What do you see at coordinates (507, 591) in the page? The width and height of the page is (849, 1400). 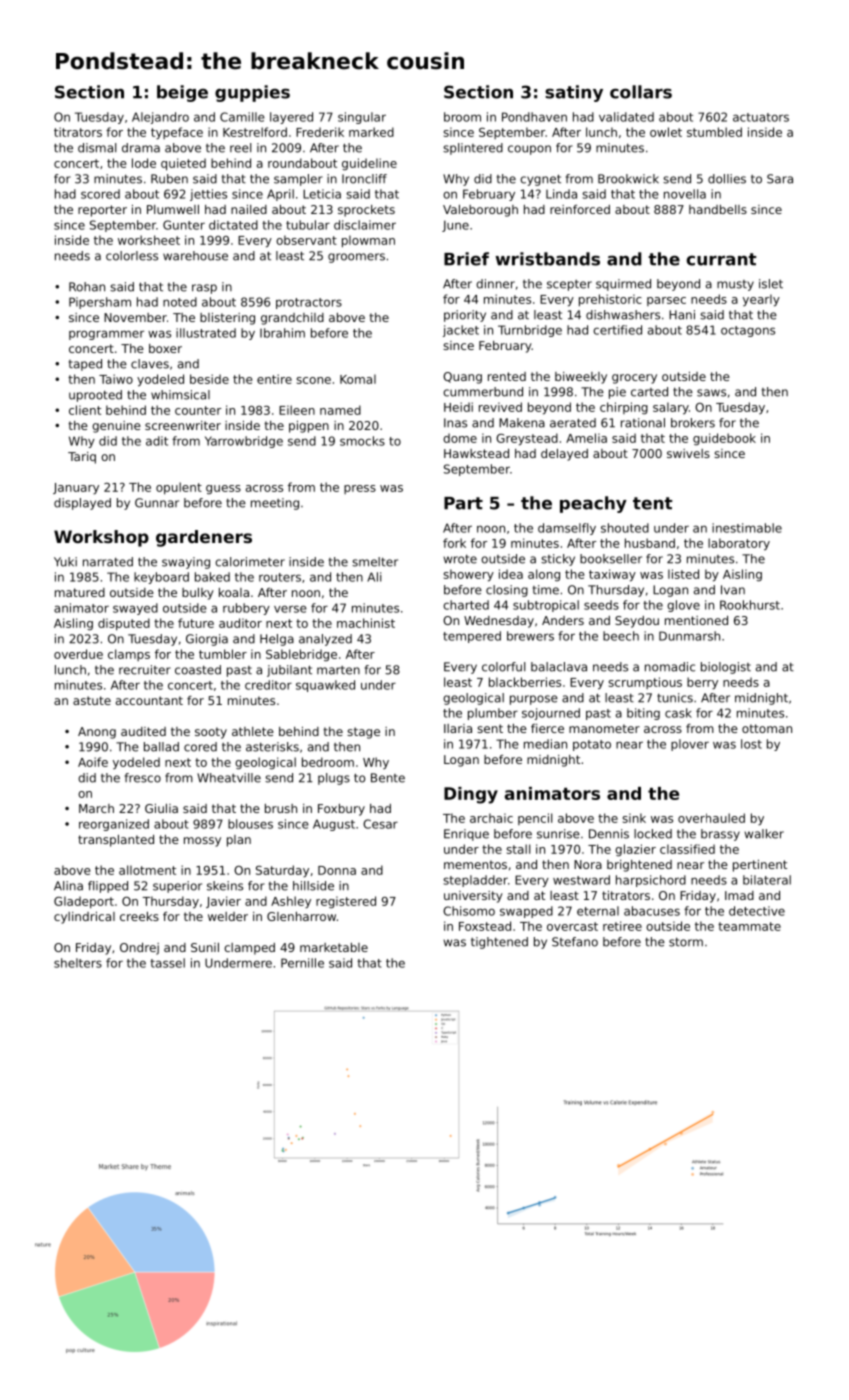 I see `closing` at bounding box center [507, 591].
